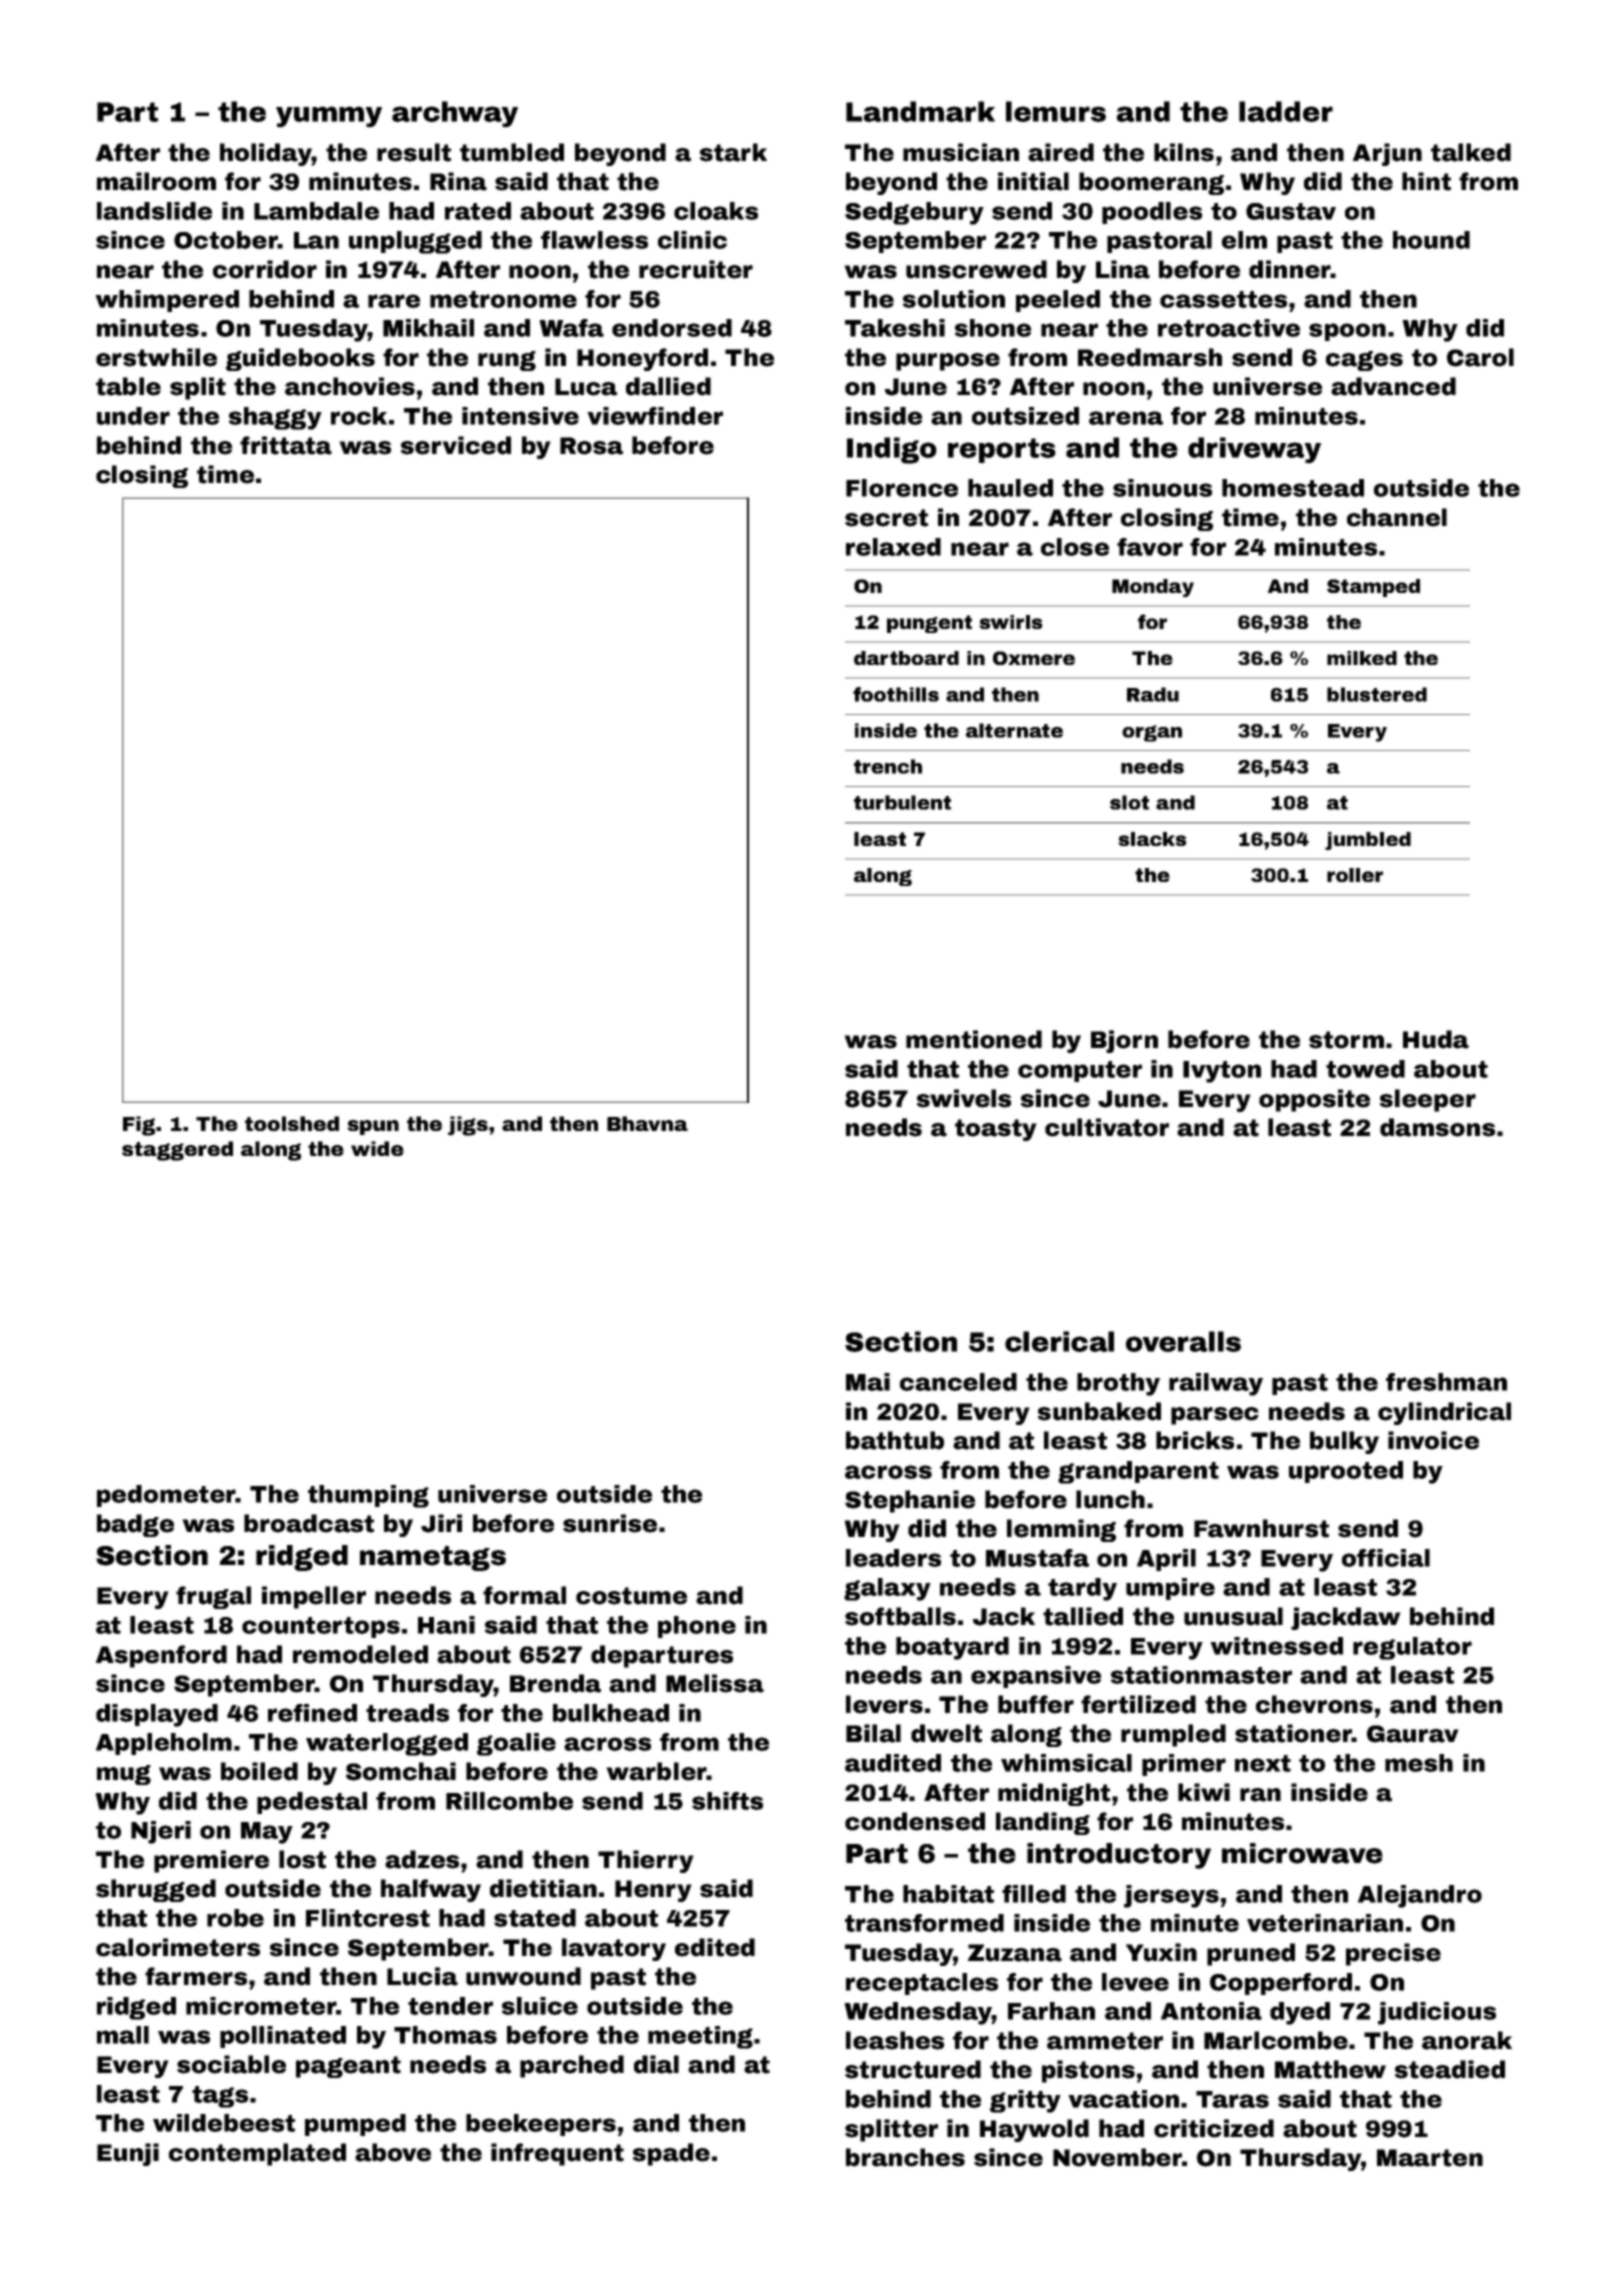  I want to click on thumping, so click(368, 1496).
